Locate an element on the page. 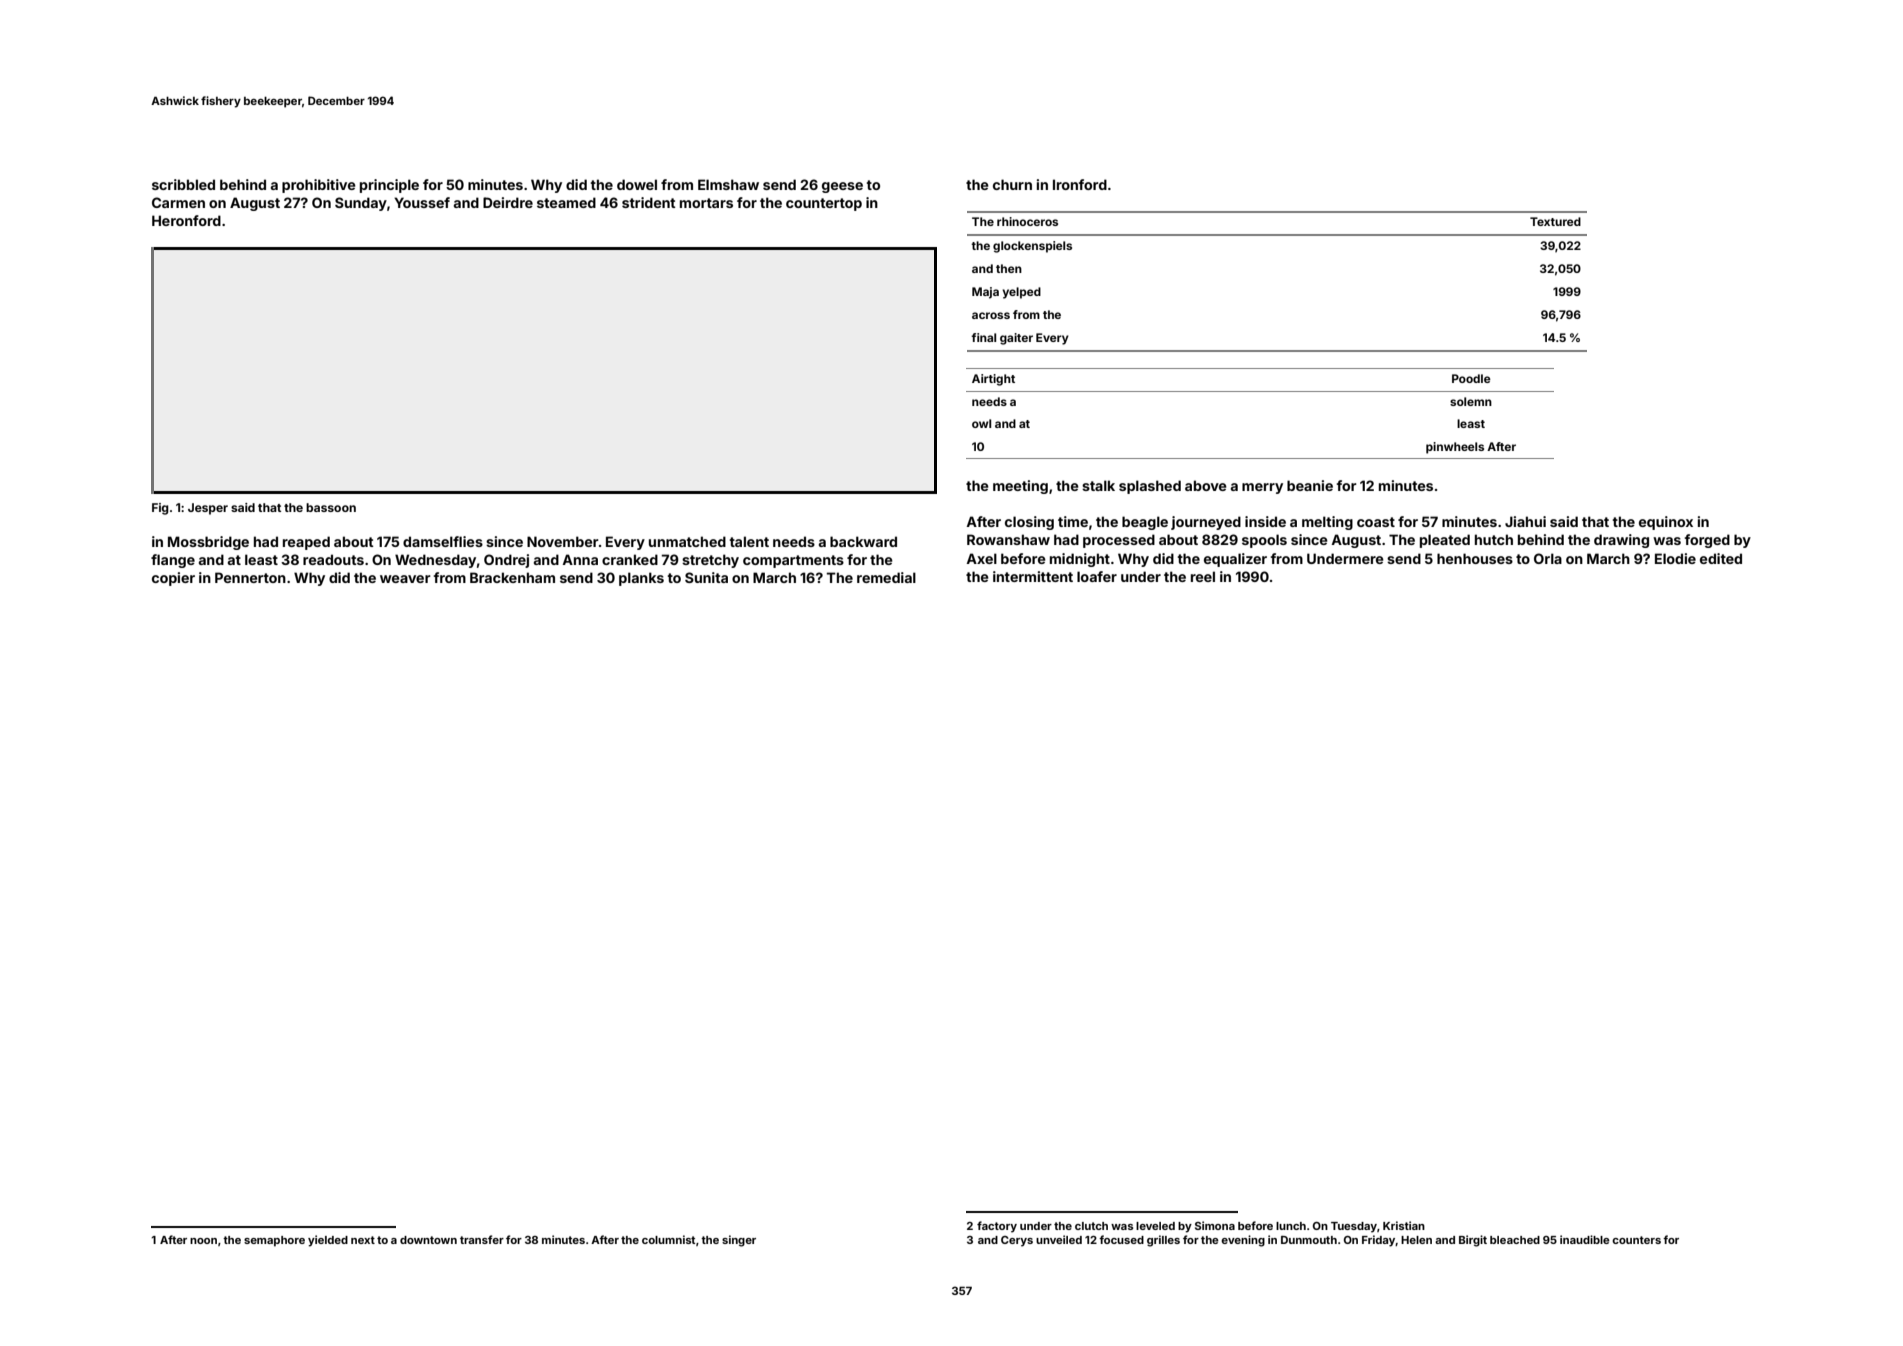  Kristian is located at coordinates (1404, 1225).
